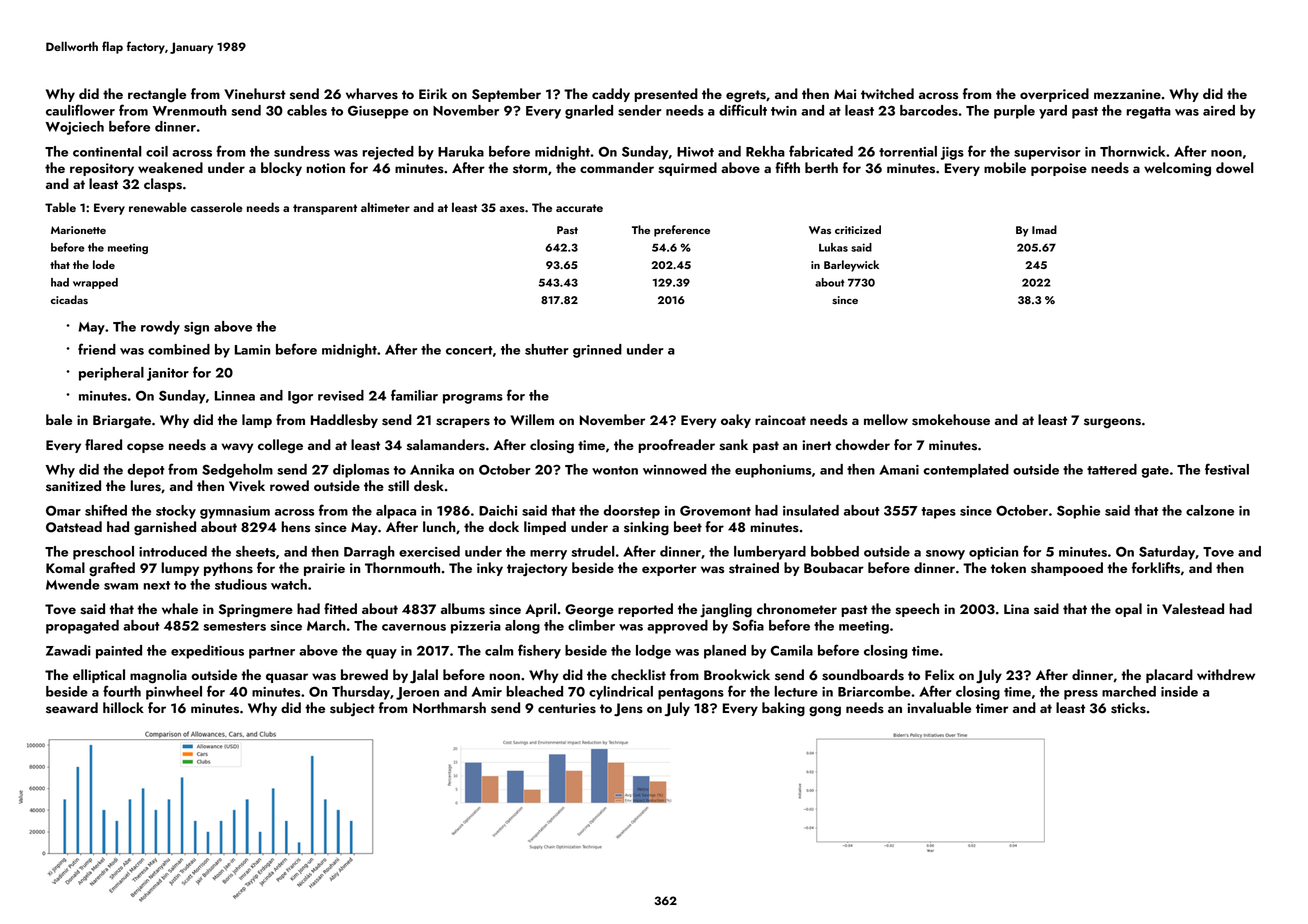  I want to click on welcoming, so click(1177, 169).
